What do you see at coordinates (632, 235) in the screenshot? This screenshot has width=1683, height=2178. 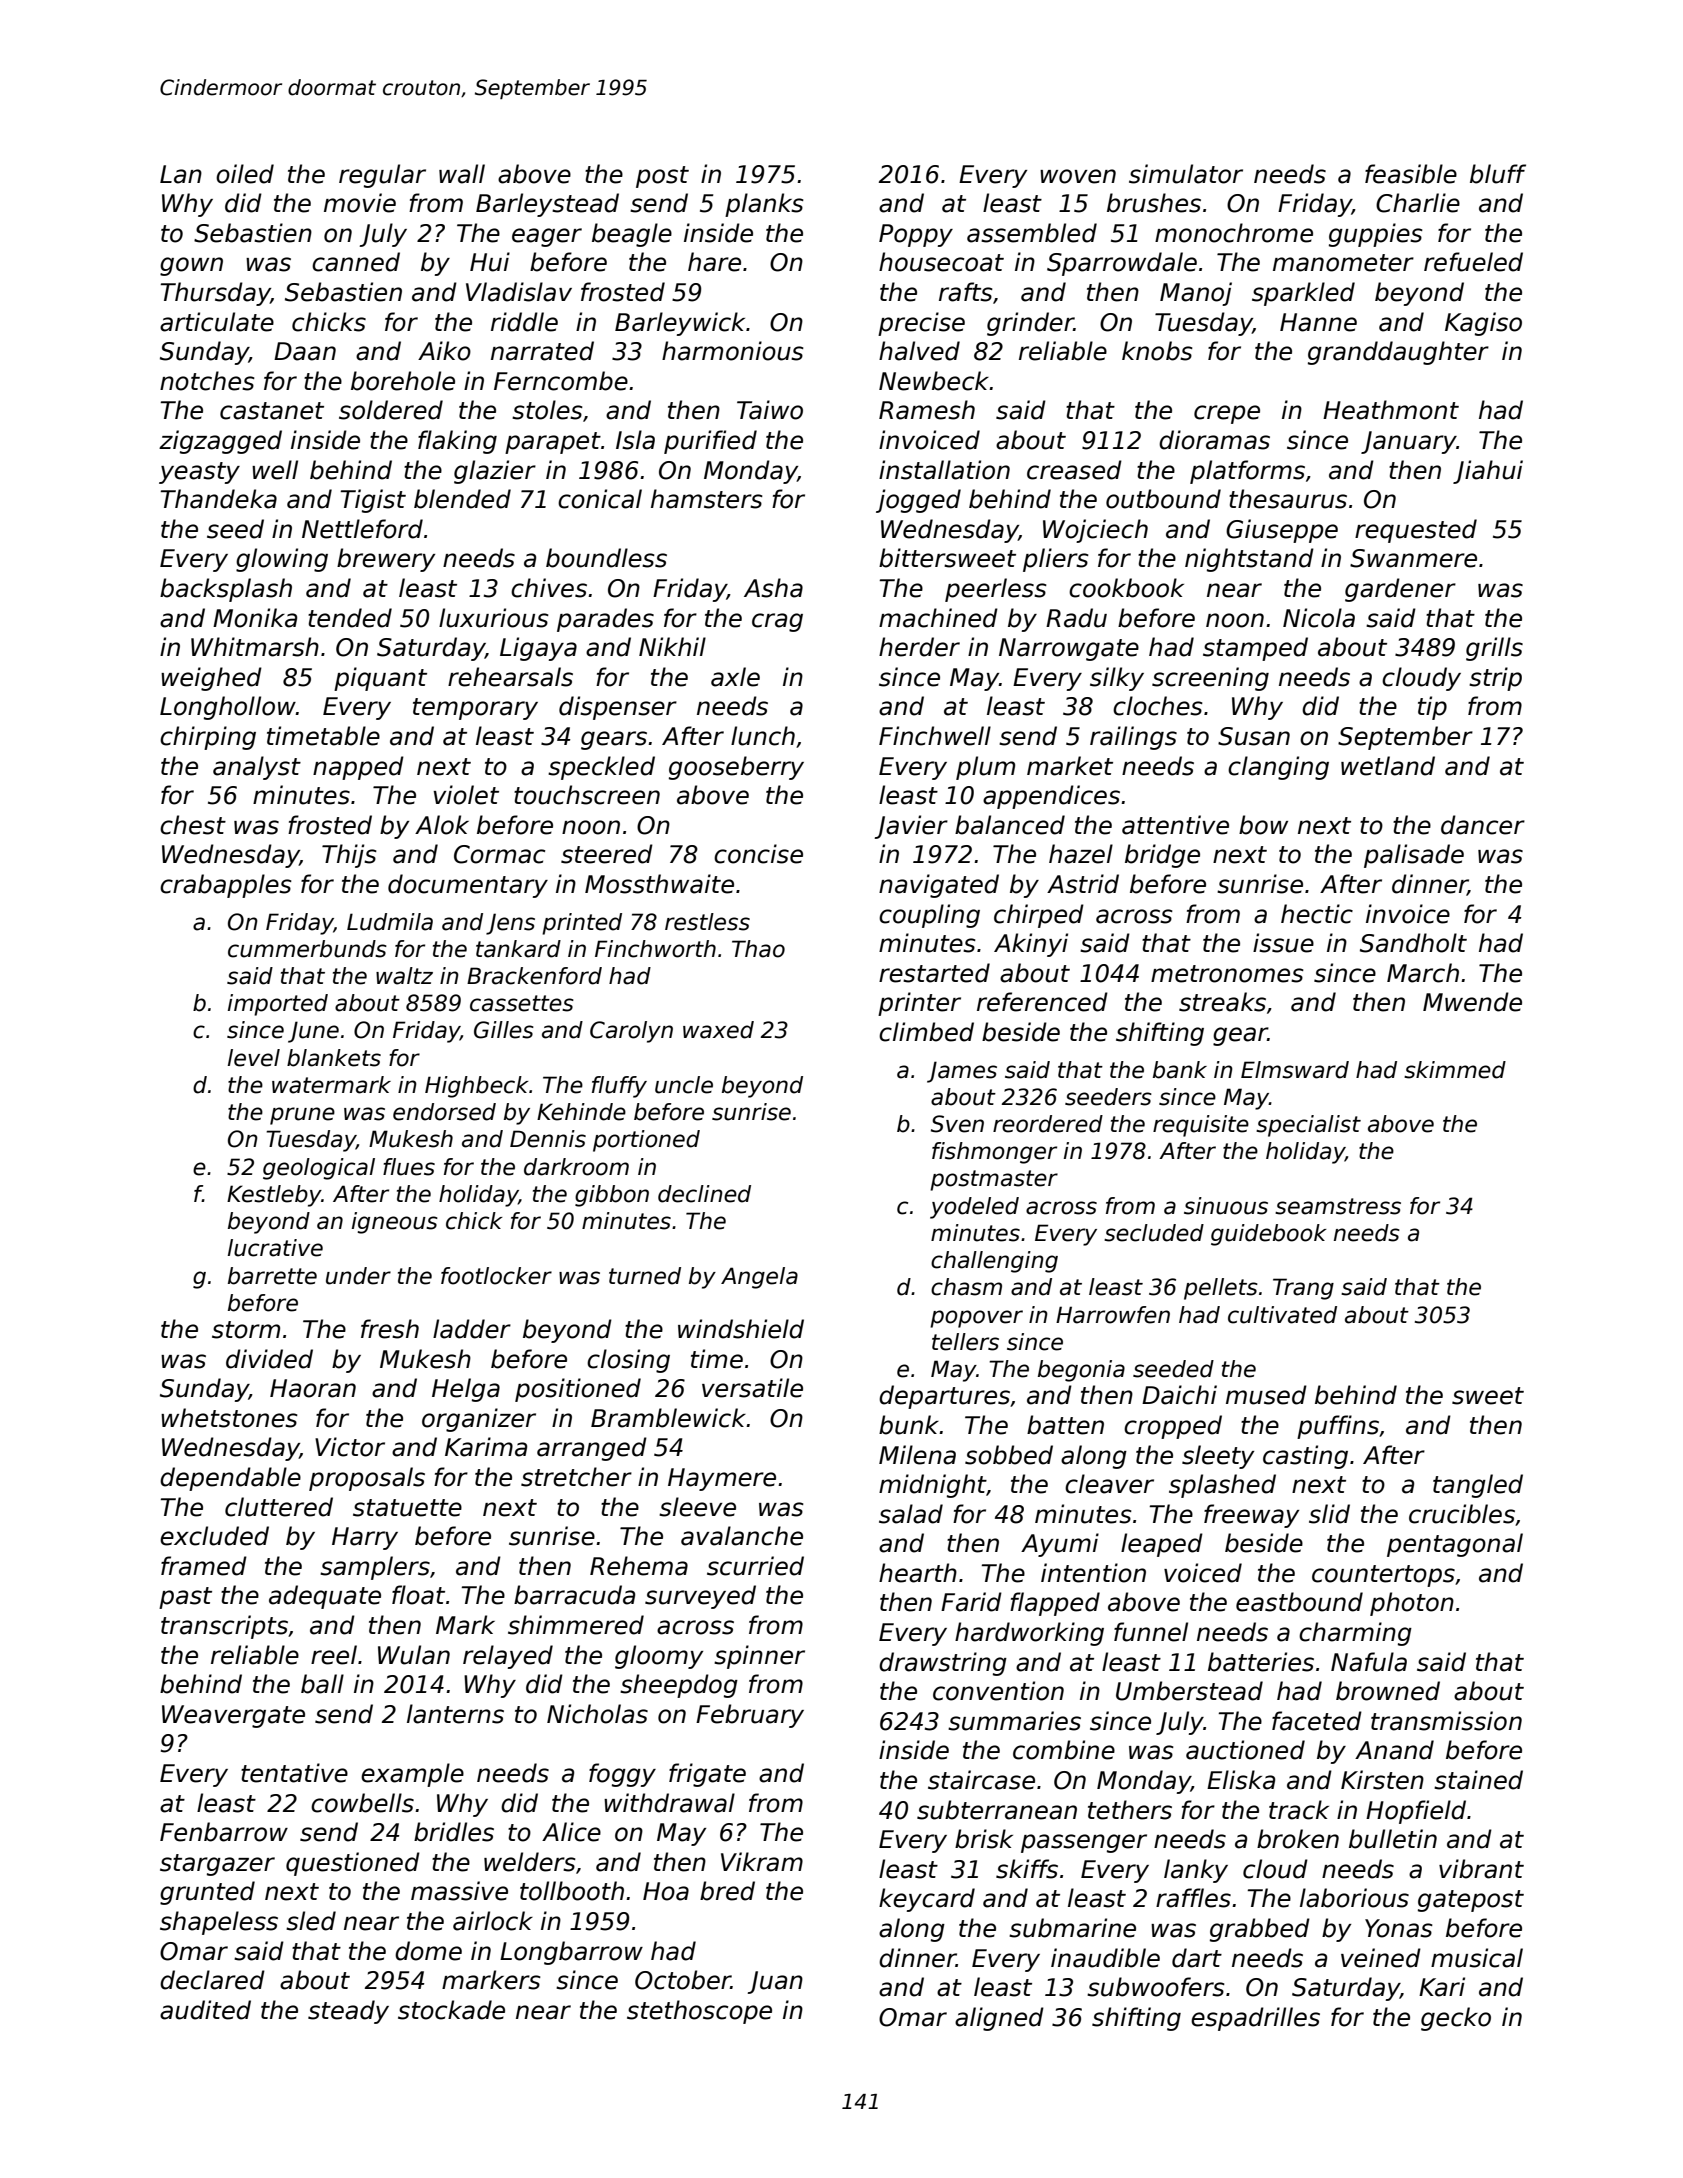 I see `beagle` at bounding box center [632, 235].
